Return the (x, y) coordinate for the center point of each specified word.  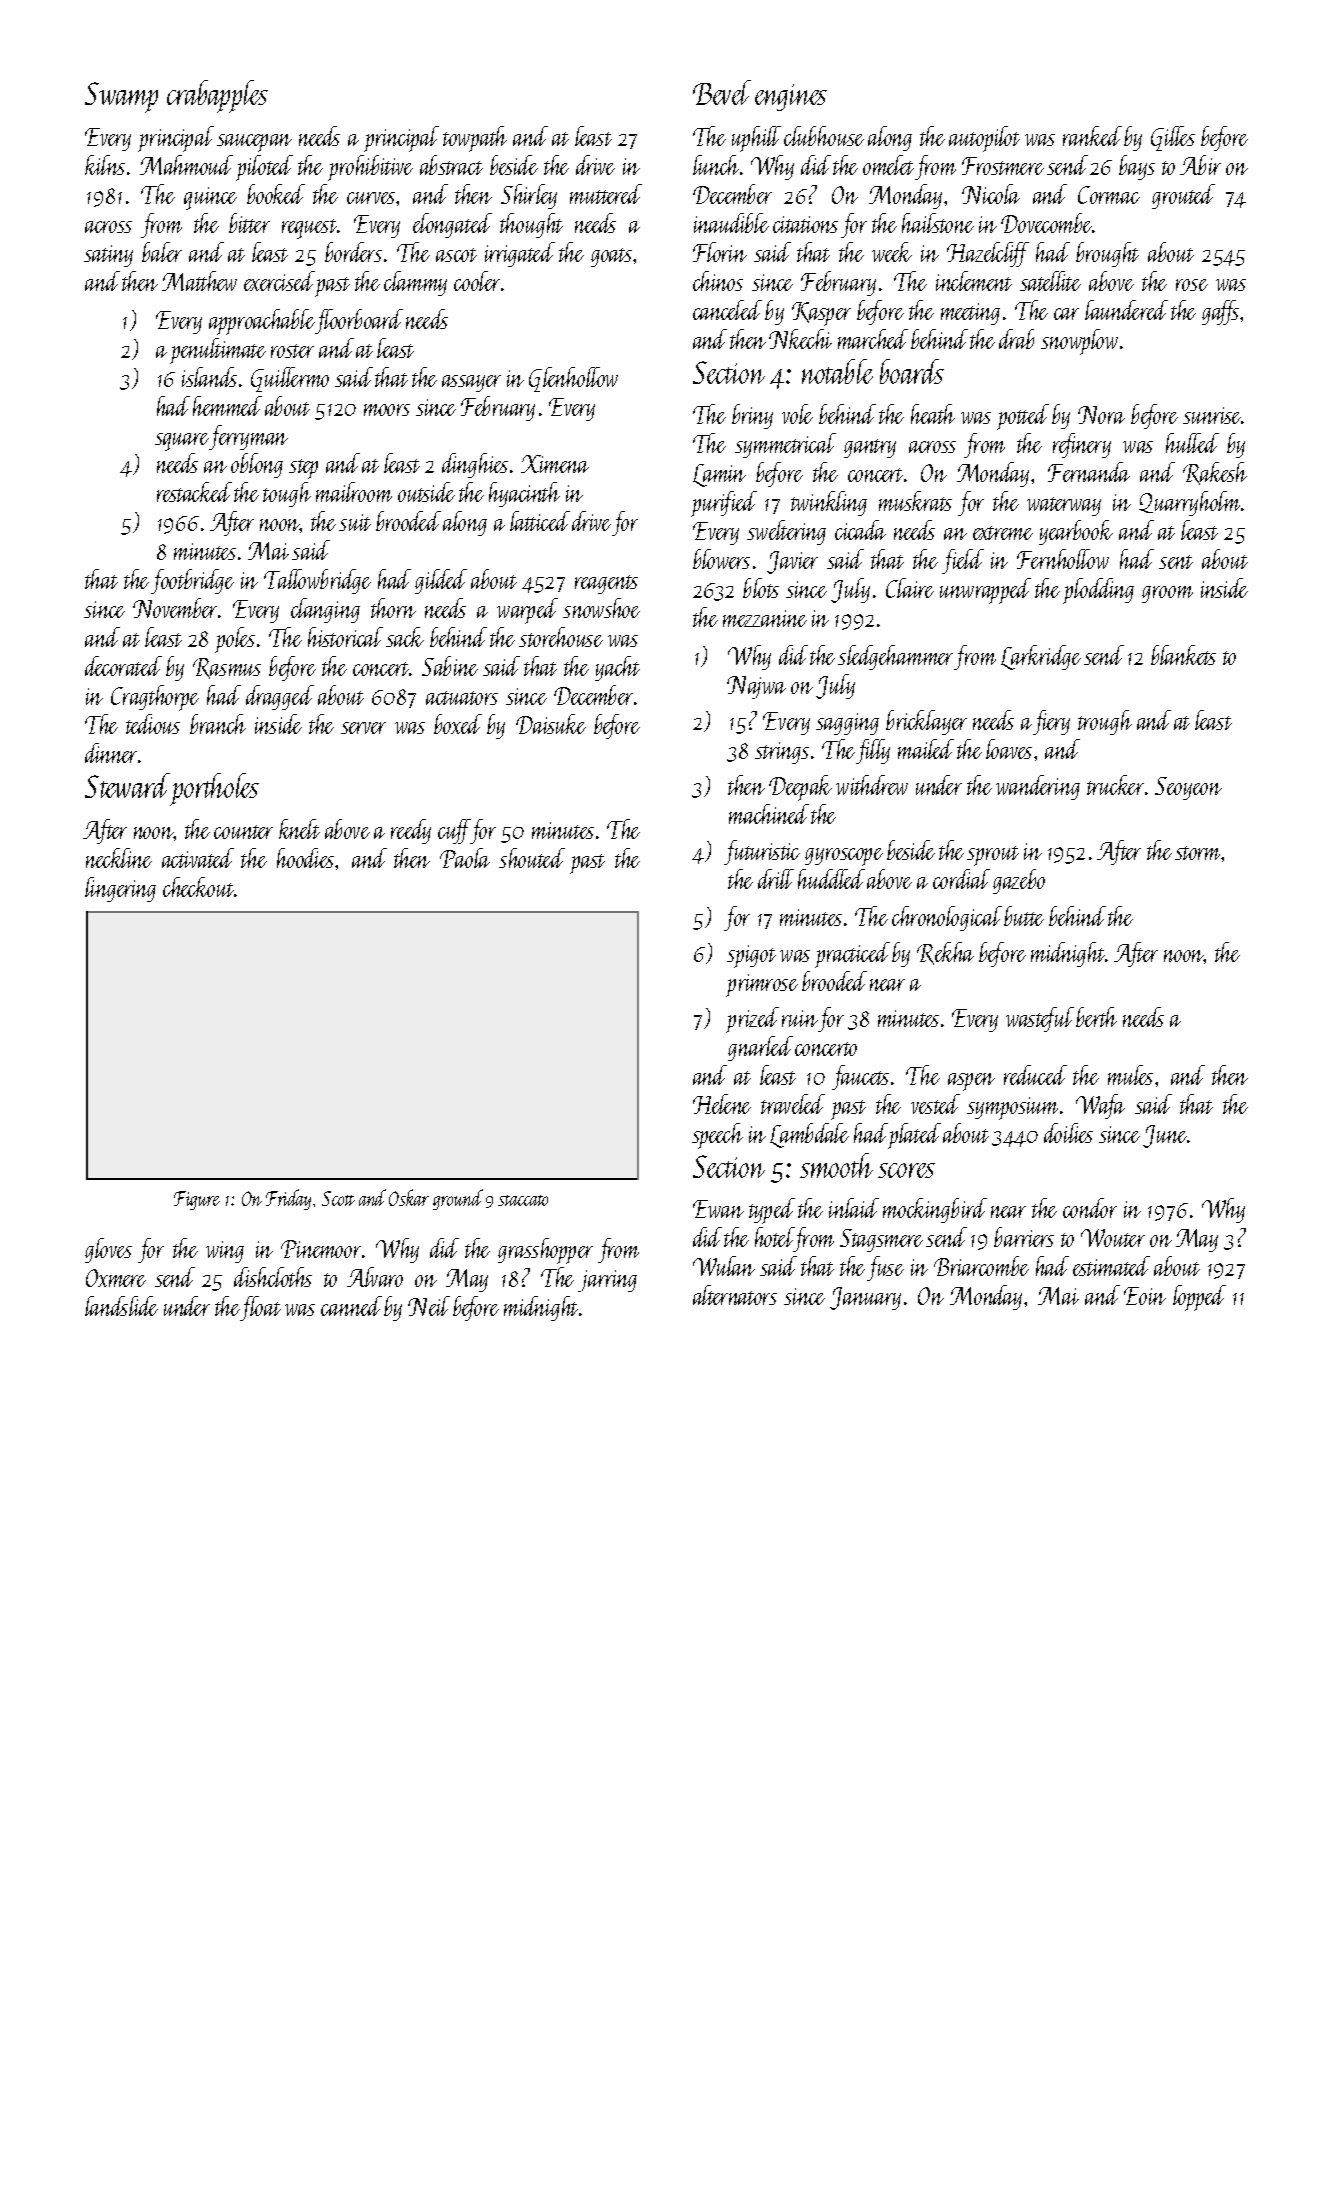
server (363, 728)
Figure (197, 1200)
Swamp (121, 97)
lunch (716, 165)
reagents (606, 584)
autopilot (984, 139)
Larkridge (1041, 657)
